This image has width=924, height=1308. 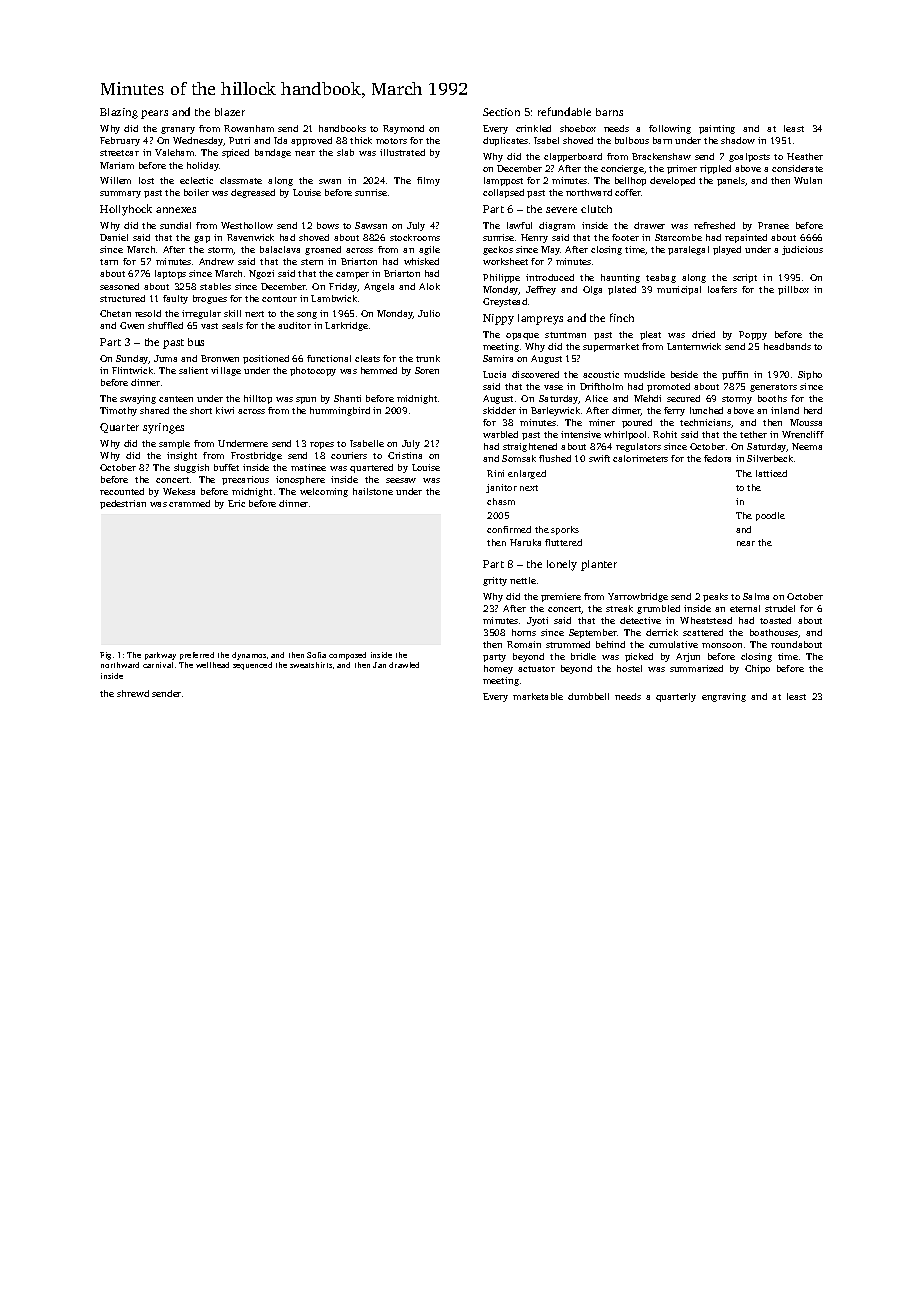 I want to click on municipal, so click(x=679, y=290).
